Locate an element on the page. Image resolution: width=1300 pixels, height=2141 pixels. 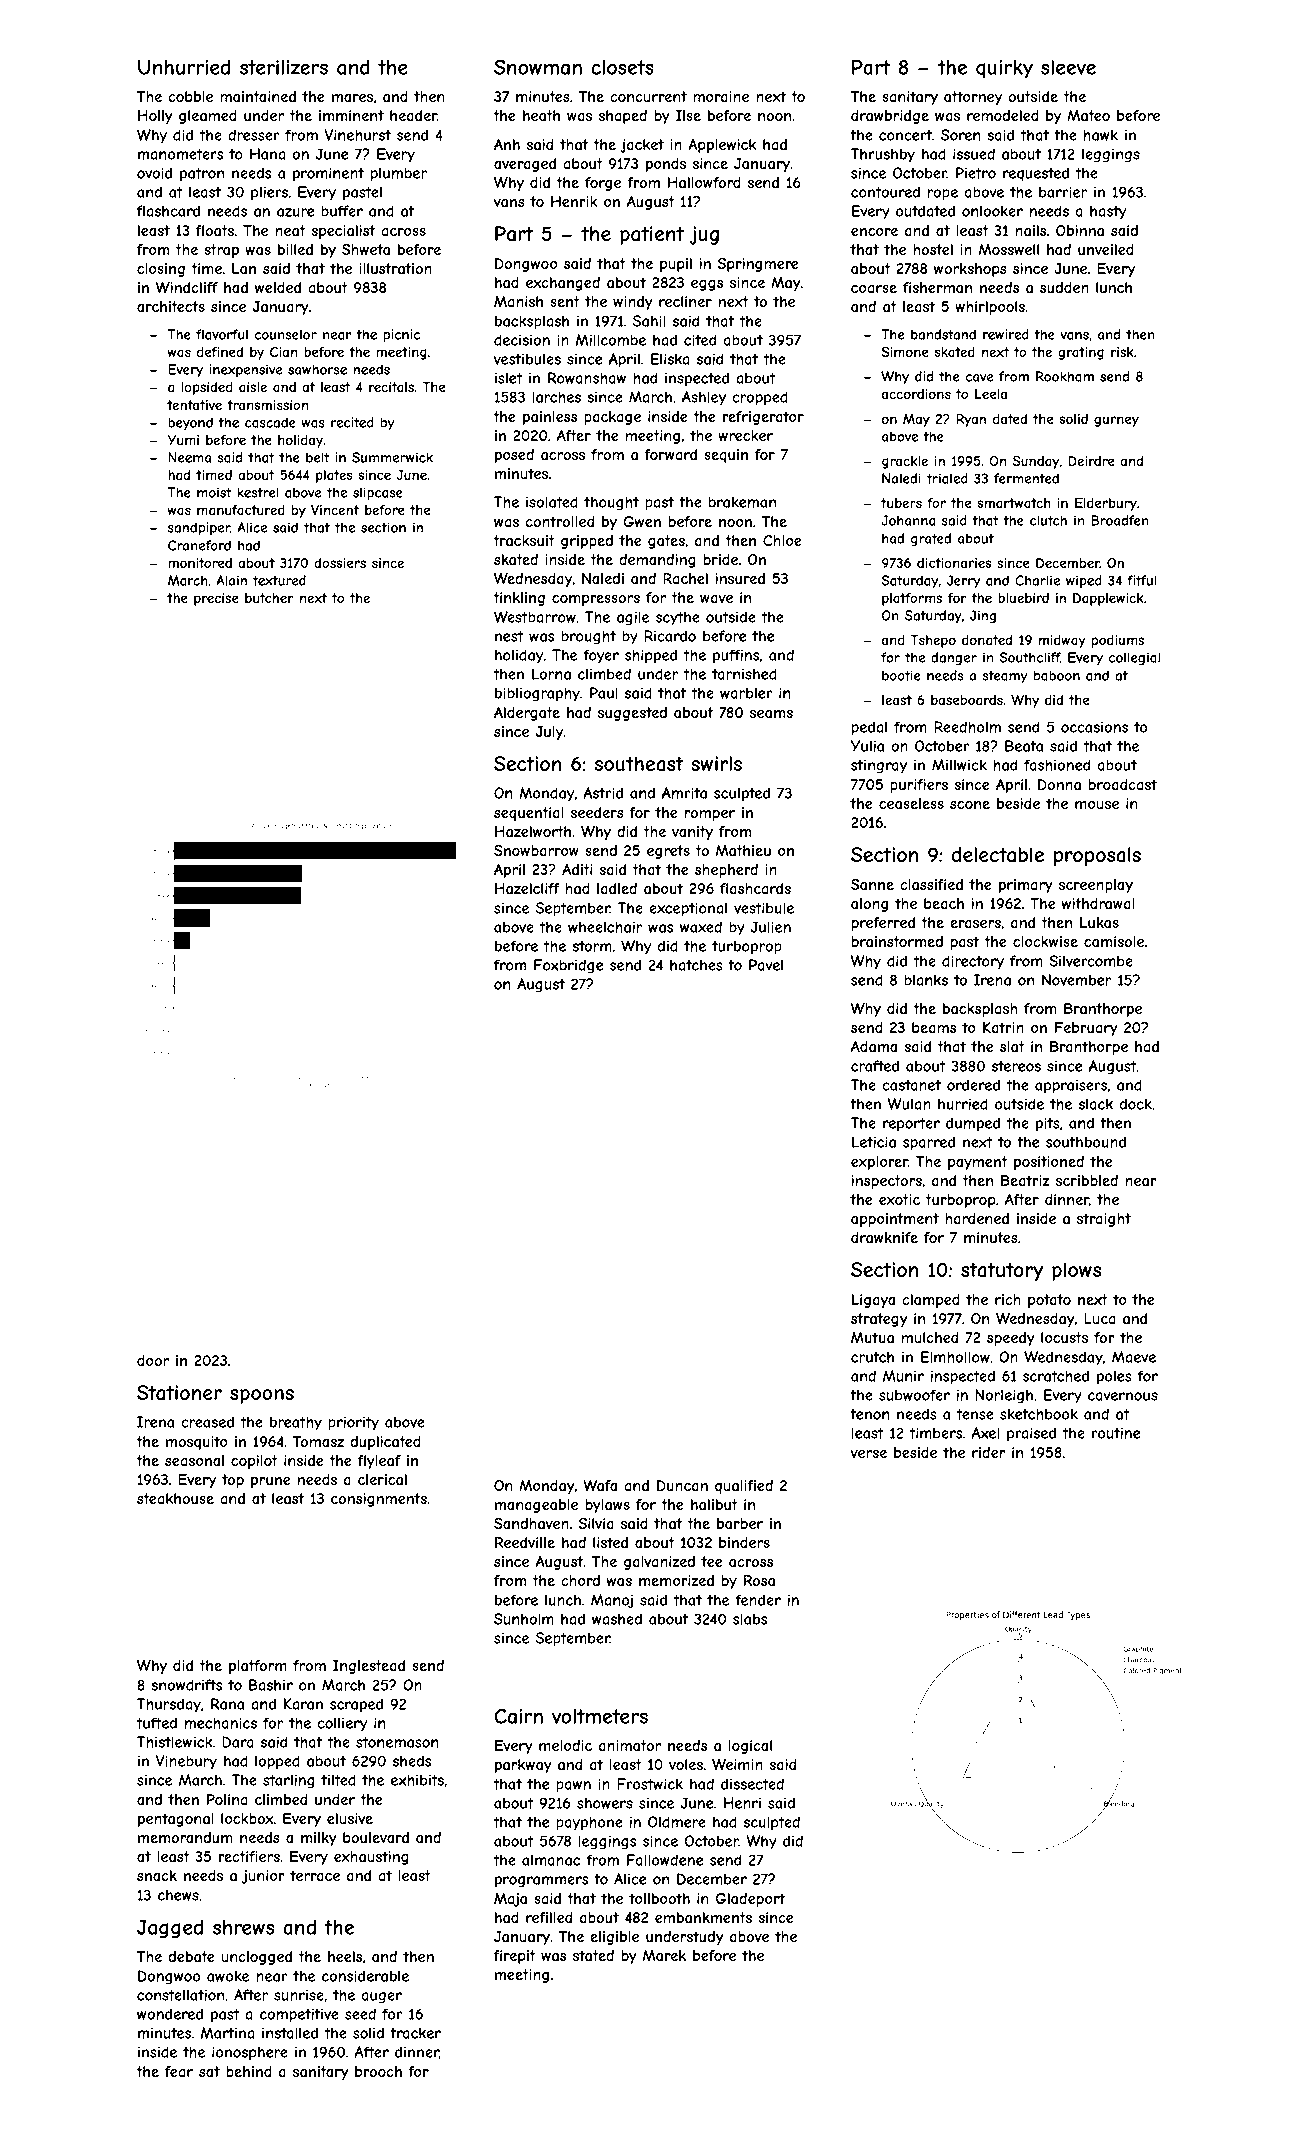
auger is located at coordinates (382, 1998).
